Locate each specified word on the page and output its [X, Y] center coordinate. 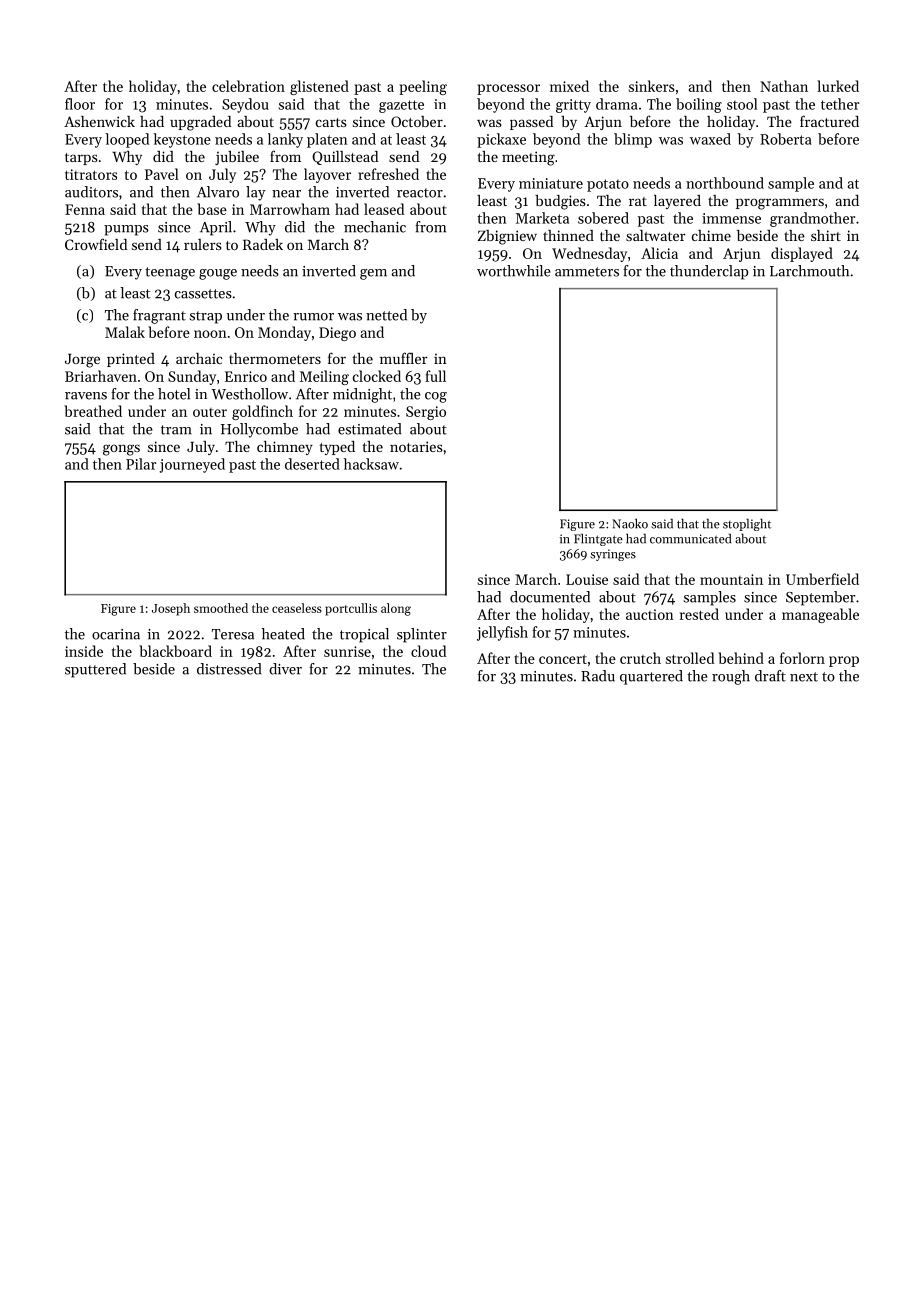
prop [844, 661]
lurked [838, 86]
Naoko [630, 523]
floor [80, 104]
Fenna [85, 209]
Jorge [82, 361]
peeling [423, 87]
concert [563, 659]
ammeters [587, 272]
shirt [826, 235]
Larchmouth [809, 271]
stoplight [747, 524]
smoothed [221, 608]
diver [285, 669]
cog [436, 397]
